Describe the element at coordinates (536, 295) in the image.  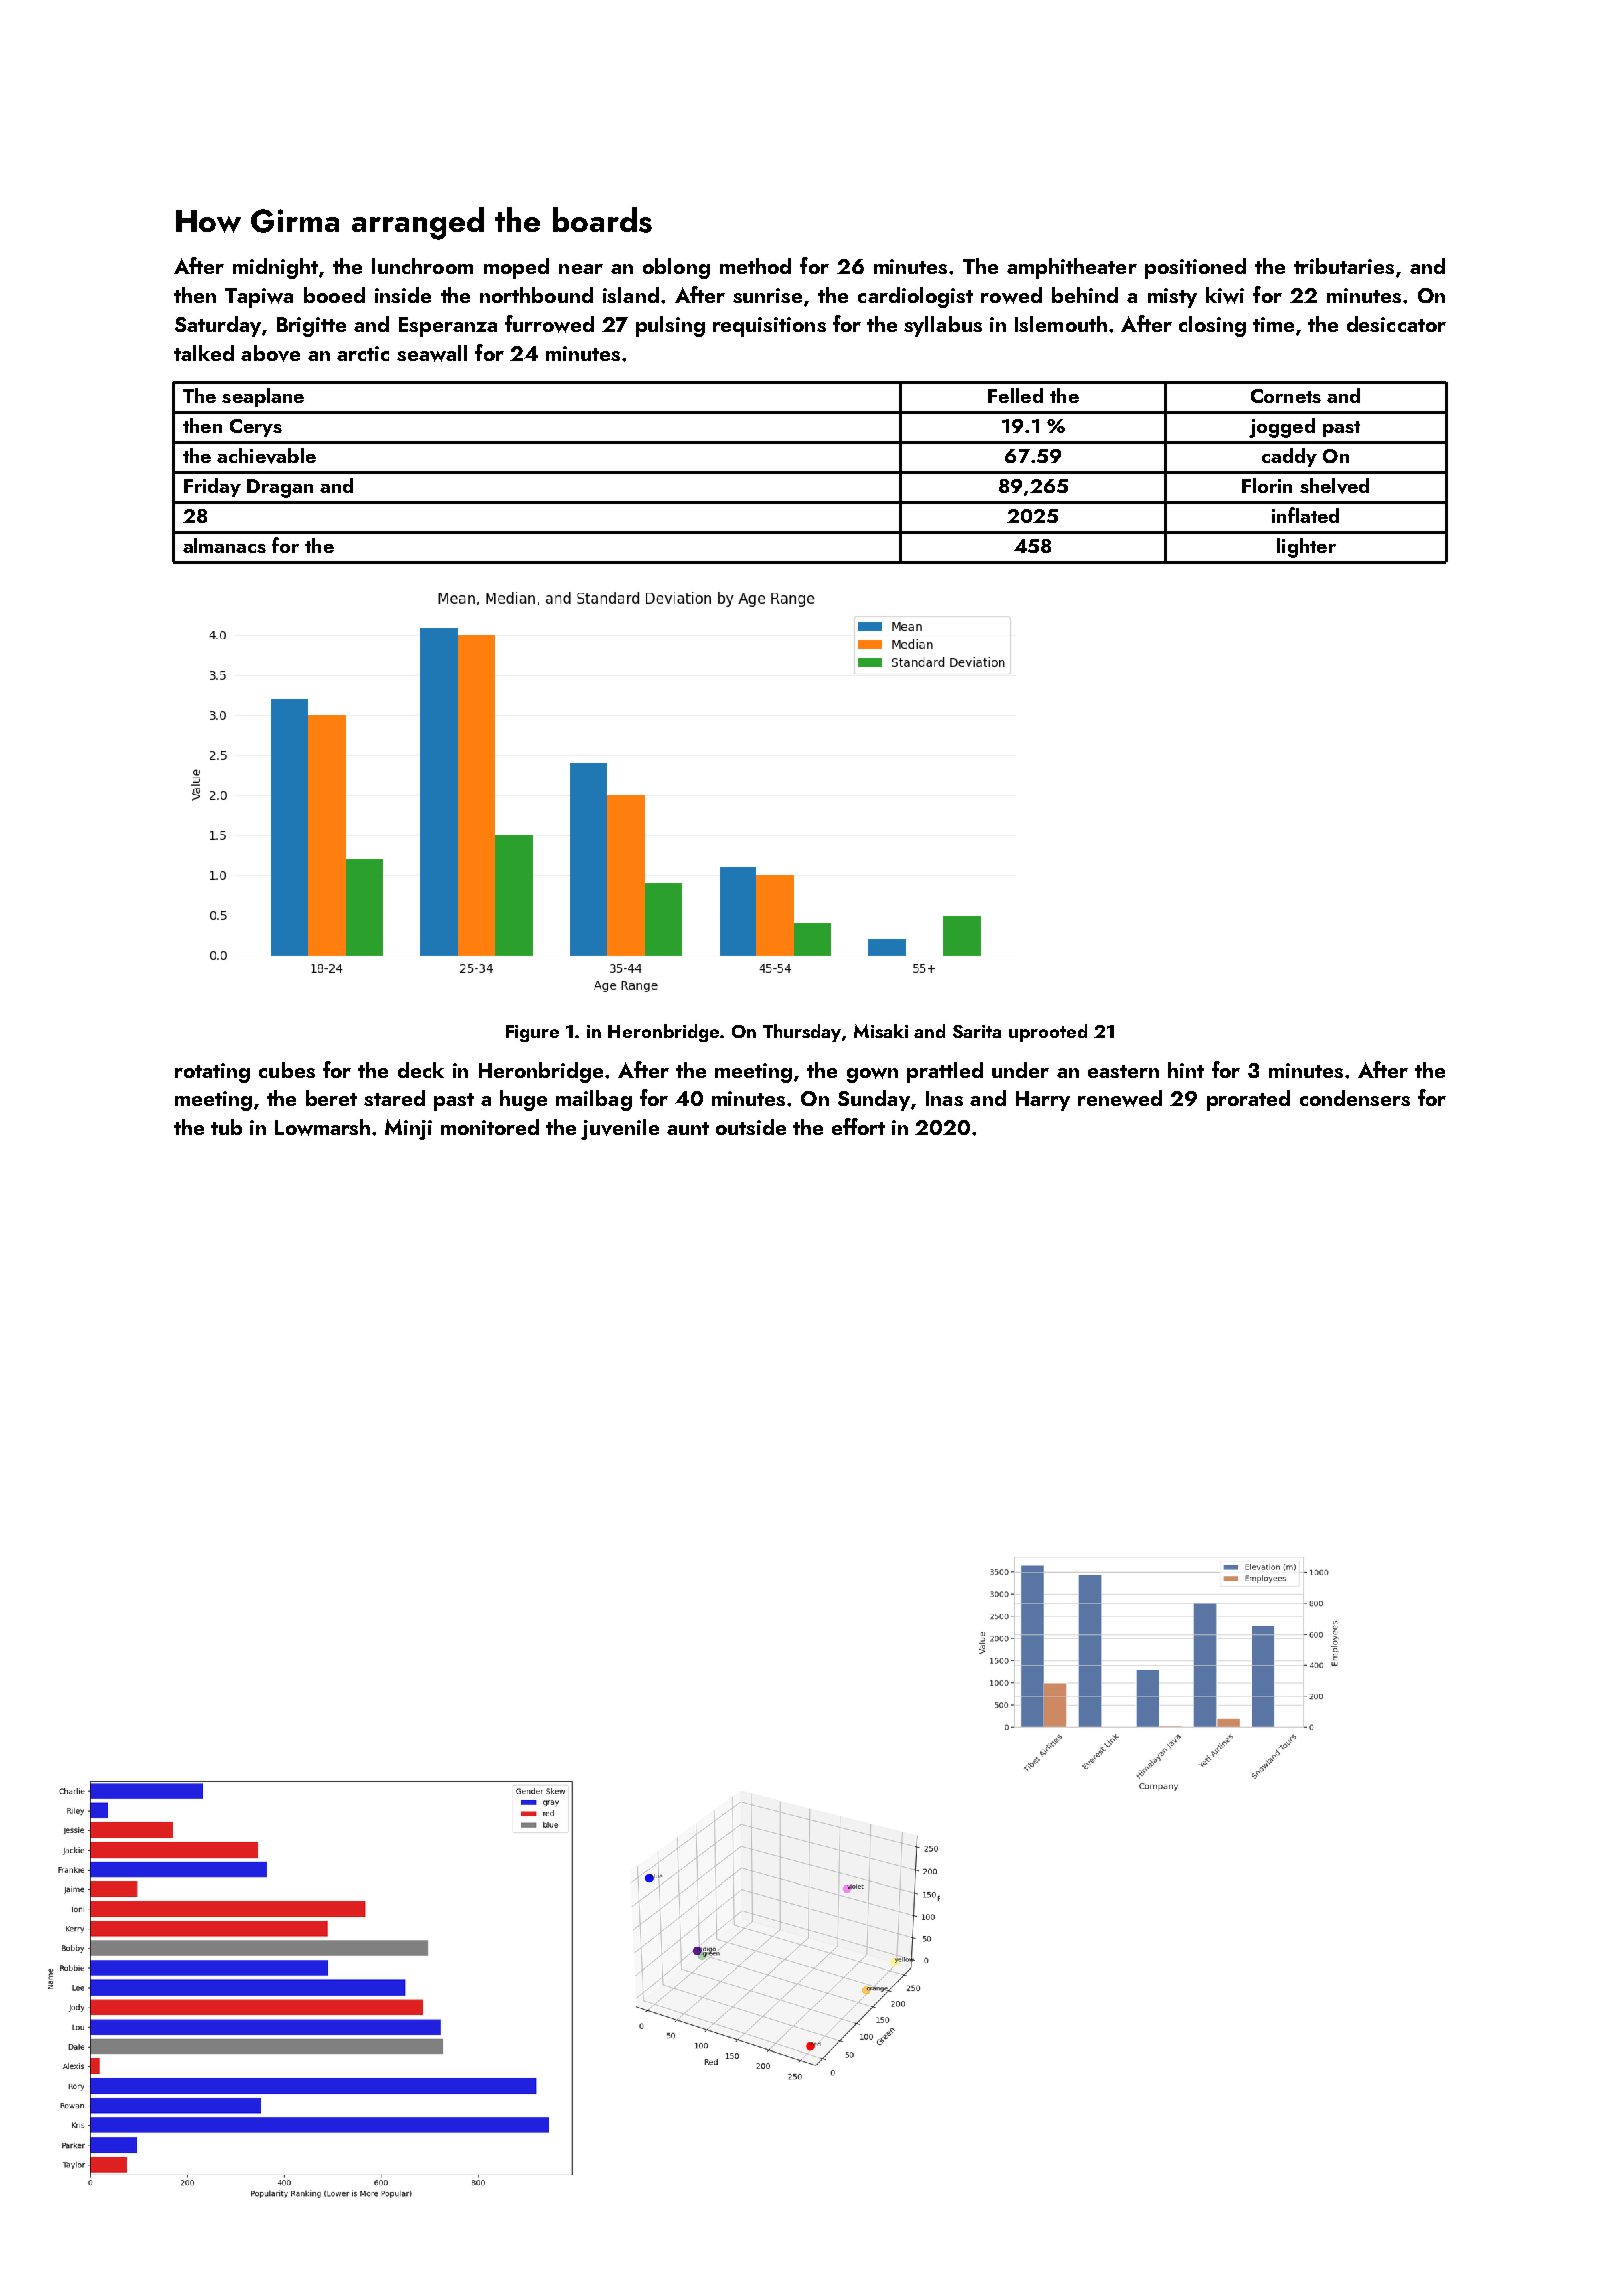
I see `northbound` at that location.
